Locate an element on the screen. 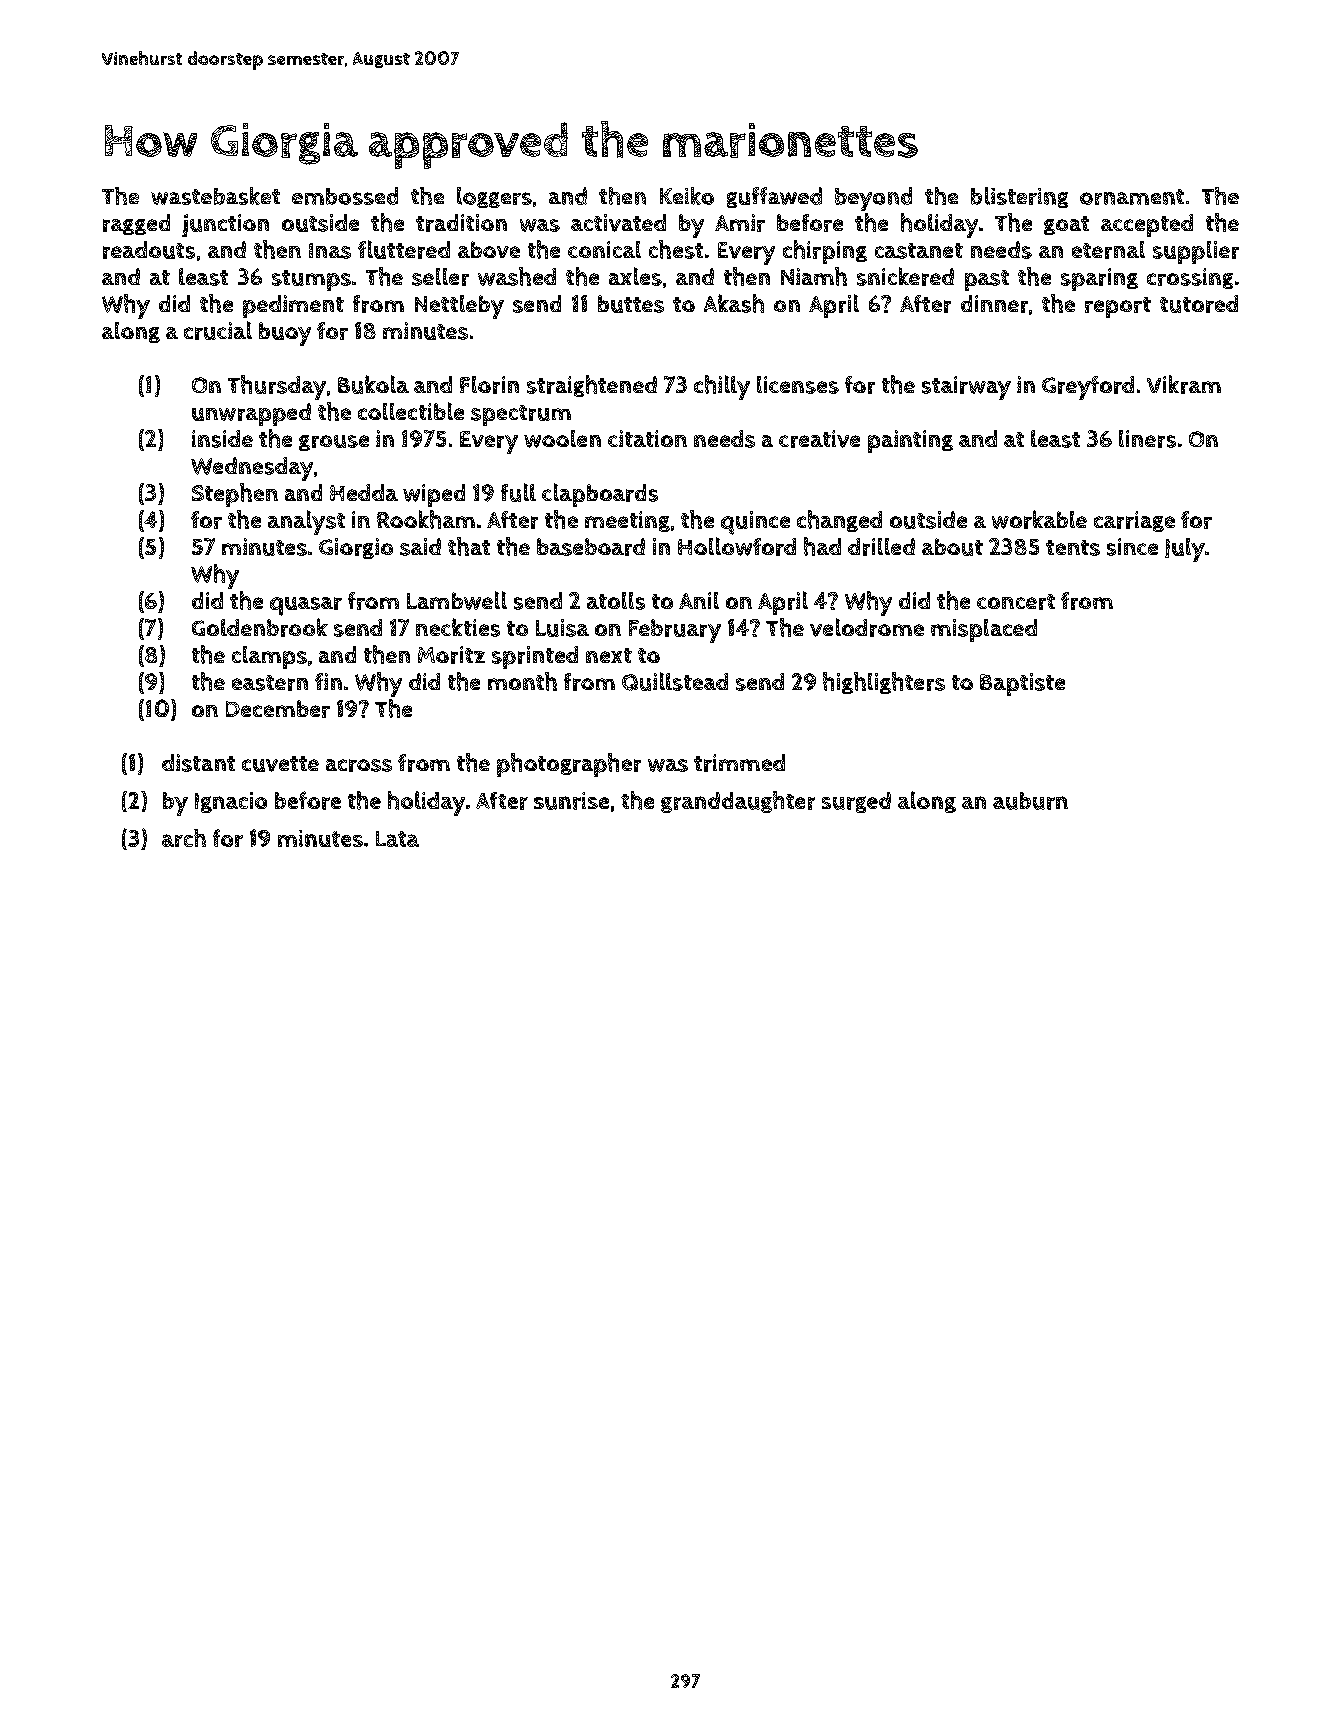 The width and height of the screenshot is (1341, 1735). concert is located at coordinates (1016, 602).
